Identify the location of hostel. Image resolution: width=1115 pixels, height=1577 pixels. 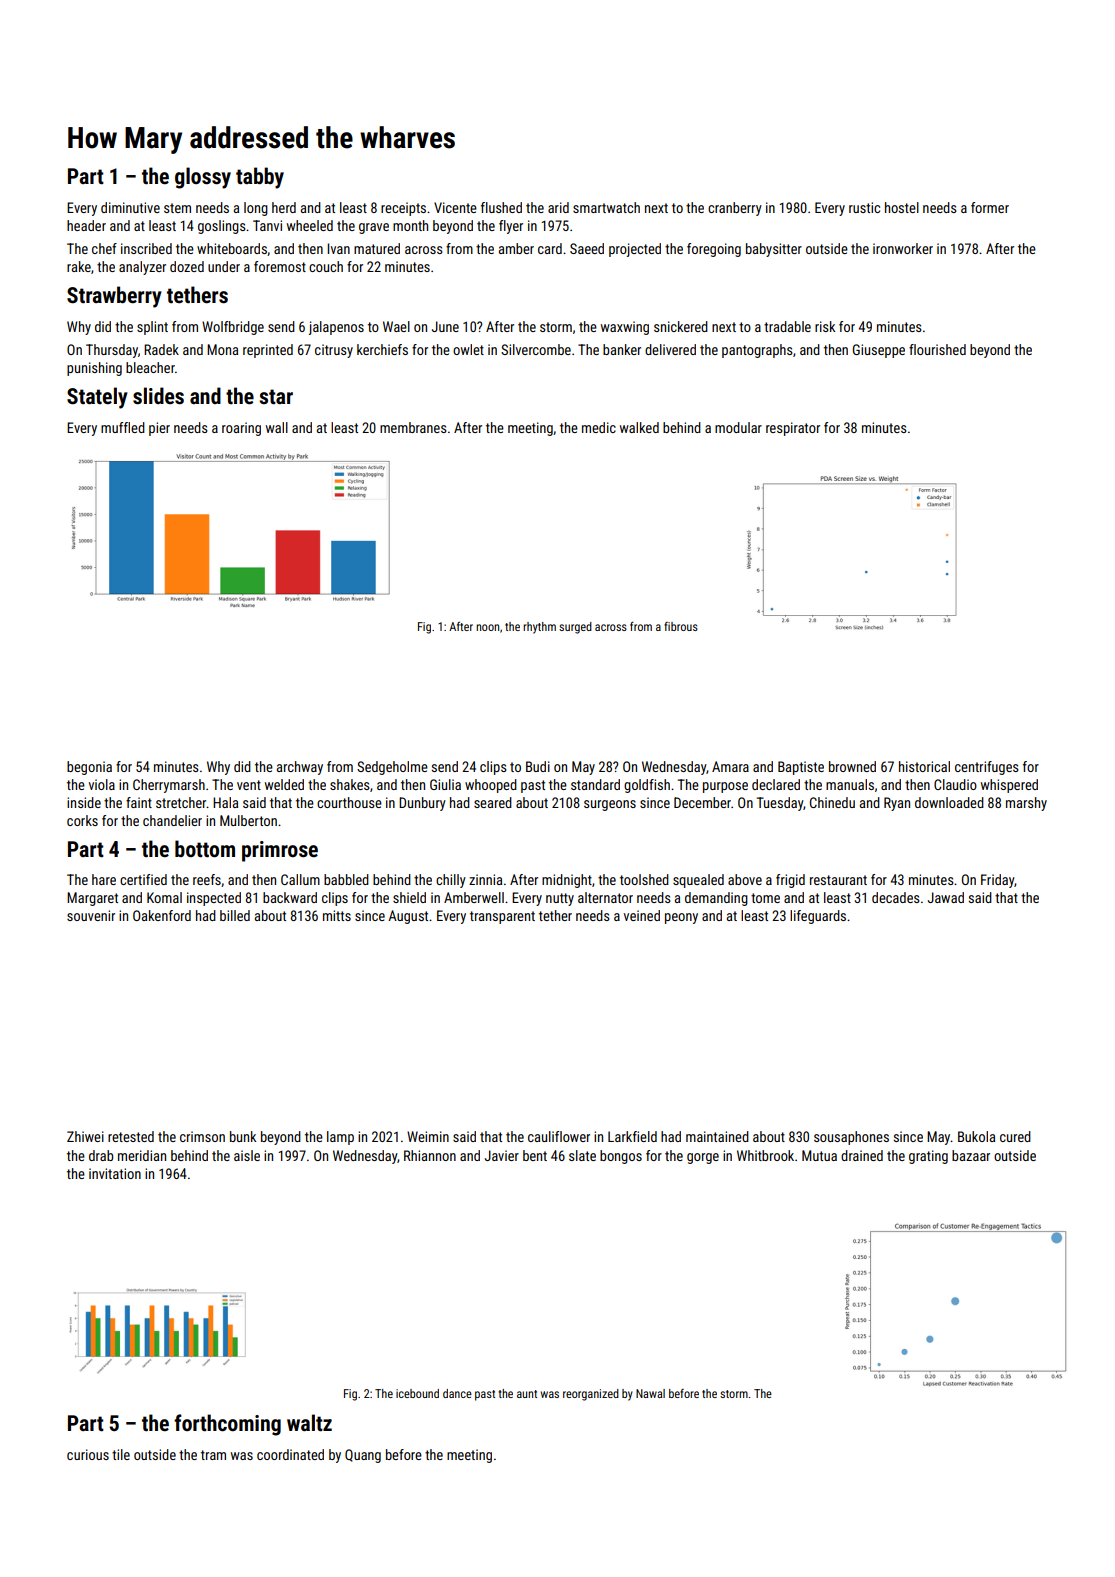
(902, 207).
